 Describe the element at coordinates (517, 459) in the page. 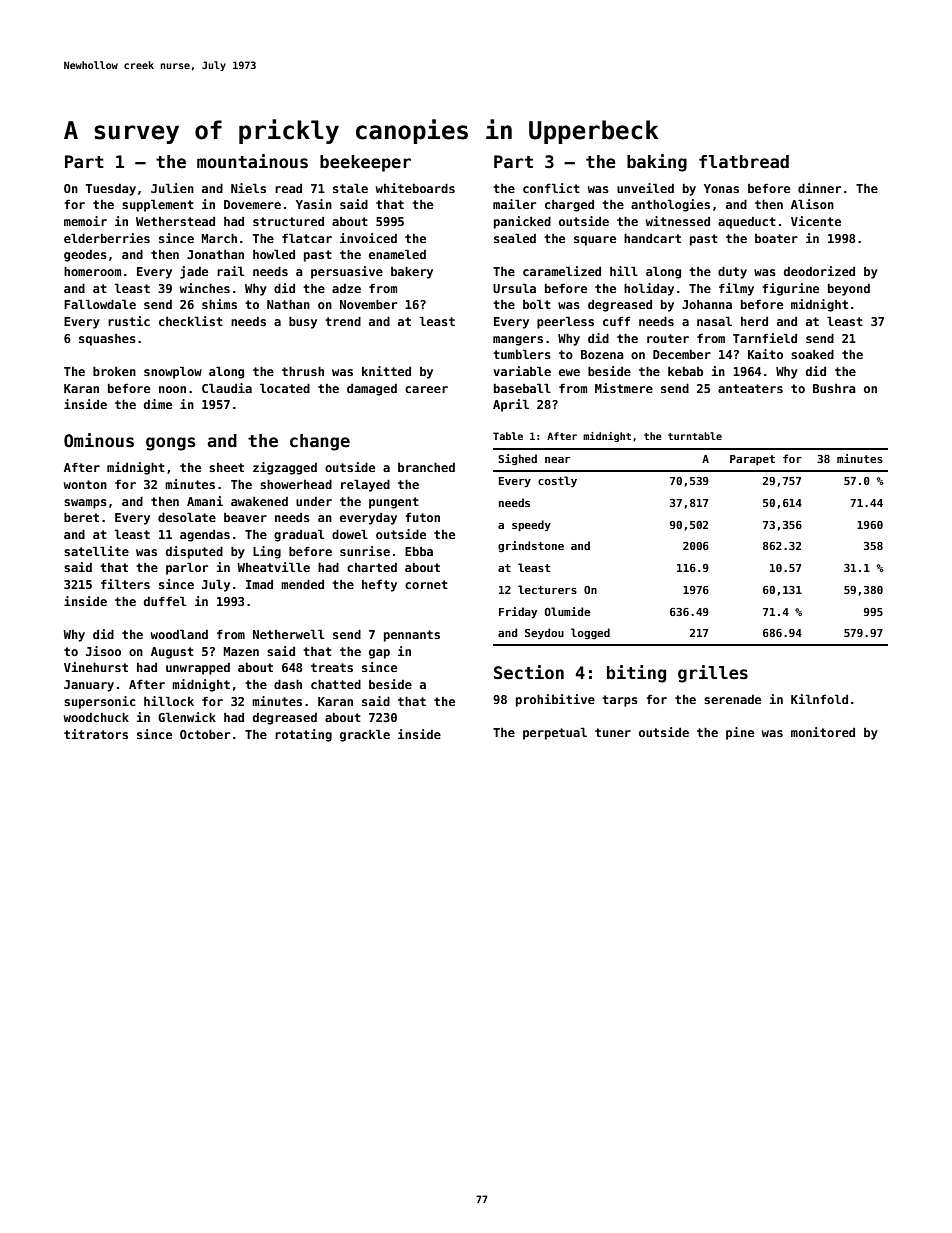

I see `Sighed` at that location.
